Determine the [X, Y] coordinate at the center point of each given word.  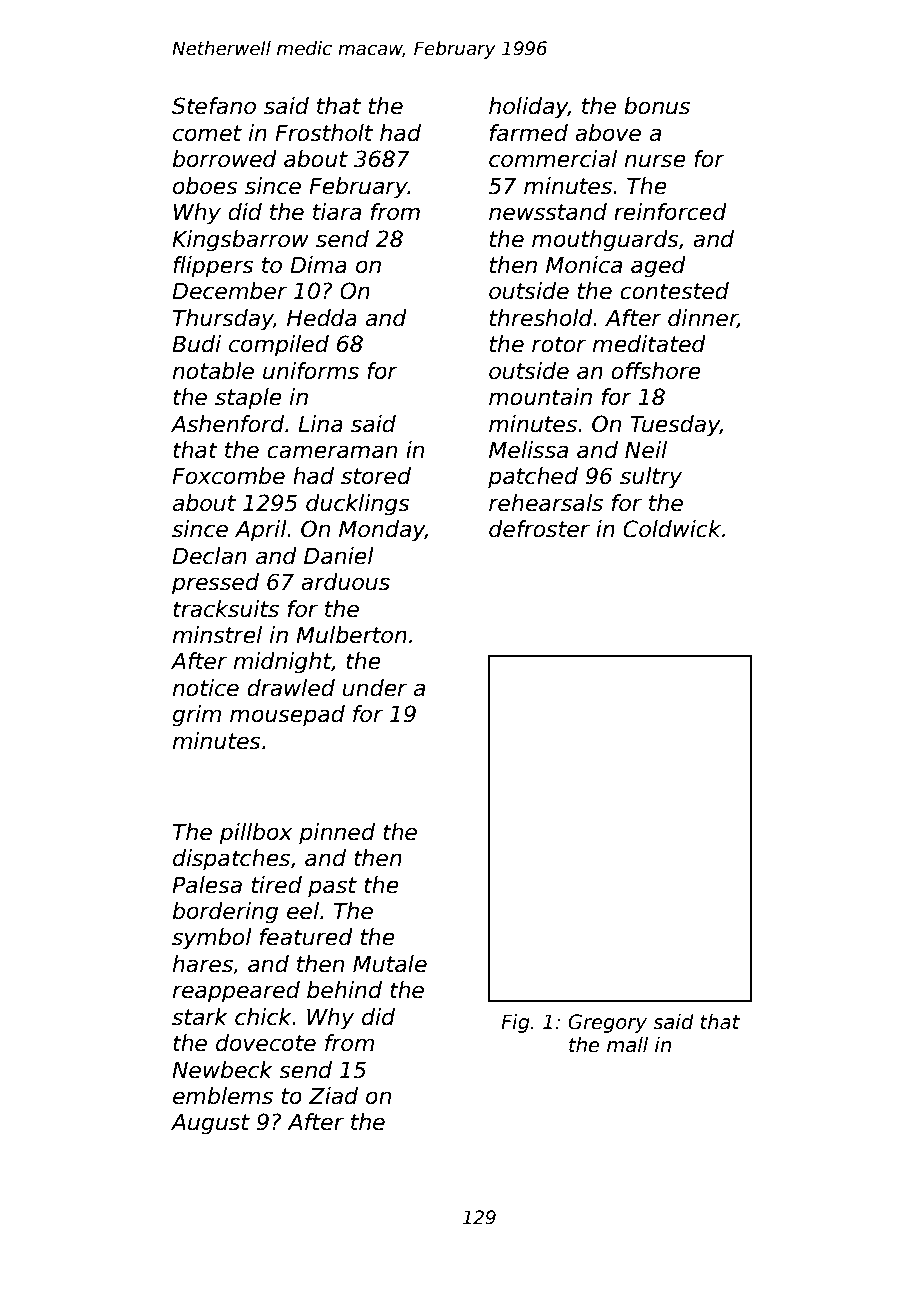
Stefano [214, 106]
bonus [657, 106]
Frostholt [324, 133]
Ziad [333, 1096]
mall [627, 1045]
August [210, 1124]
